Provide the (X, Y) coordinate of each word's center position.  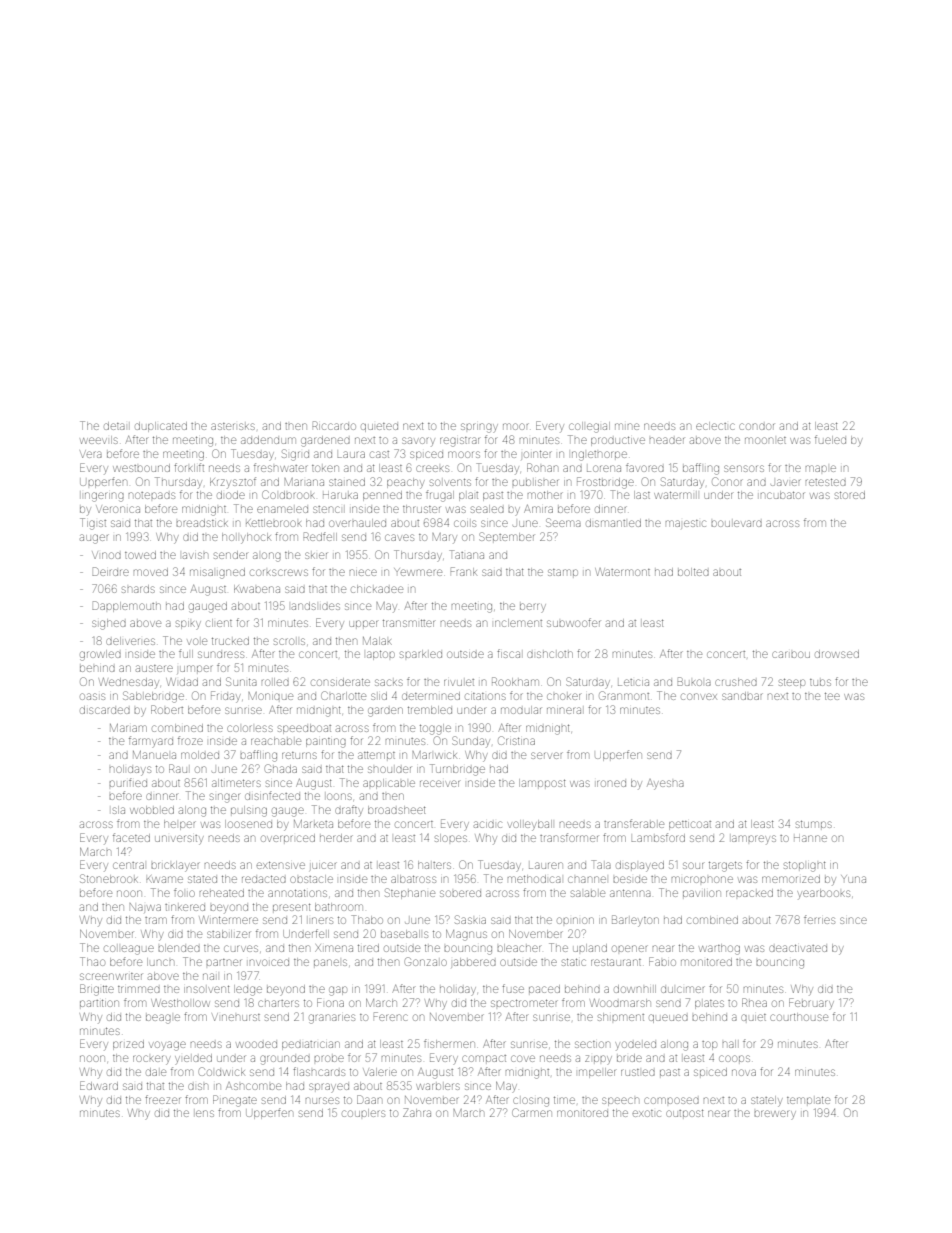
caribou (791, 654)
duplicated (161, 427)
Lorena (604, 468)
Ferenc (391, 1016)
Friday (225, 697)
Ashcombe (253, 1086)
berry (533, 607)
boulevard (737, 523)
